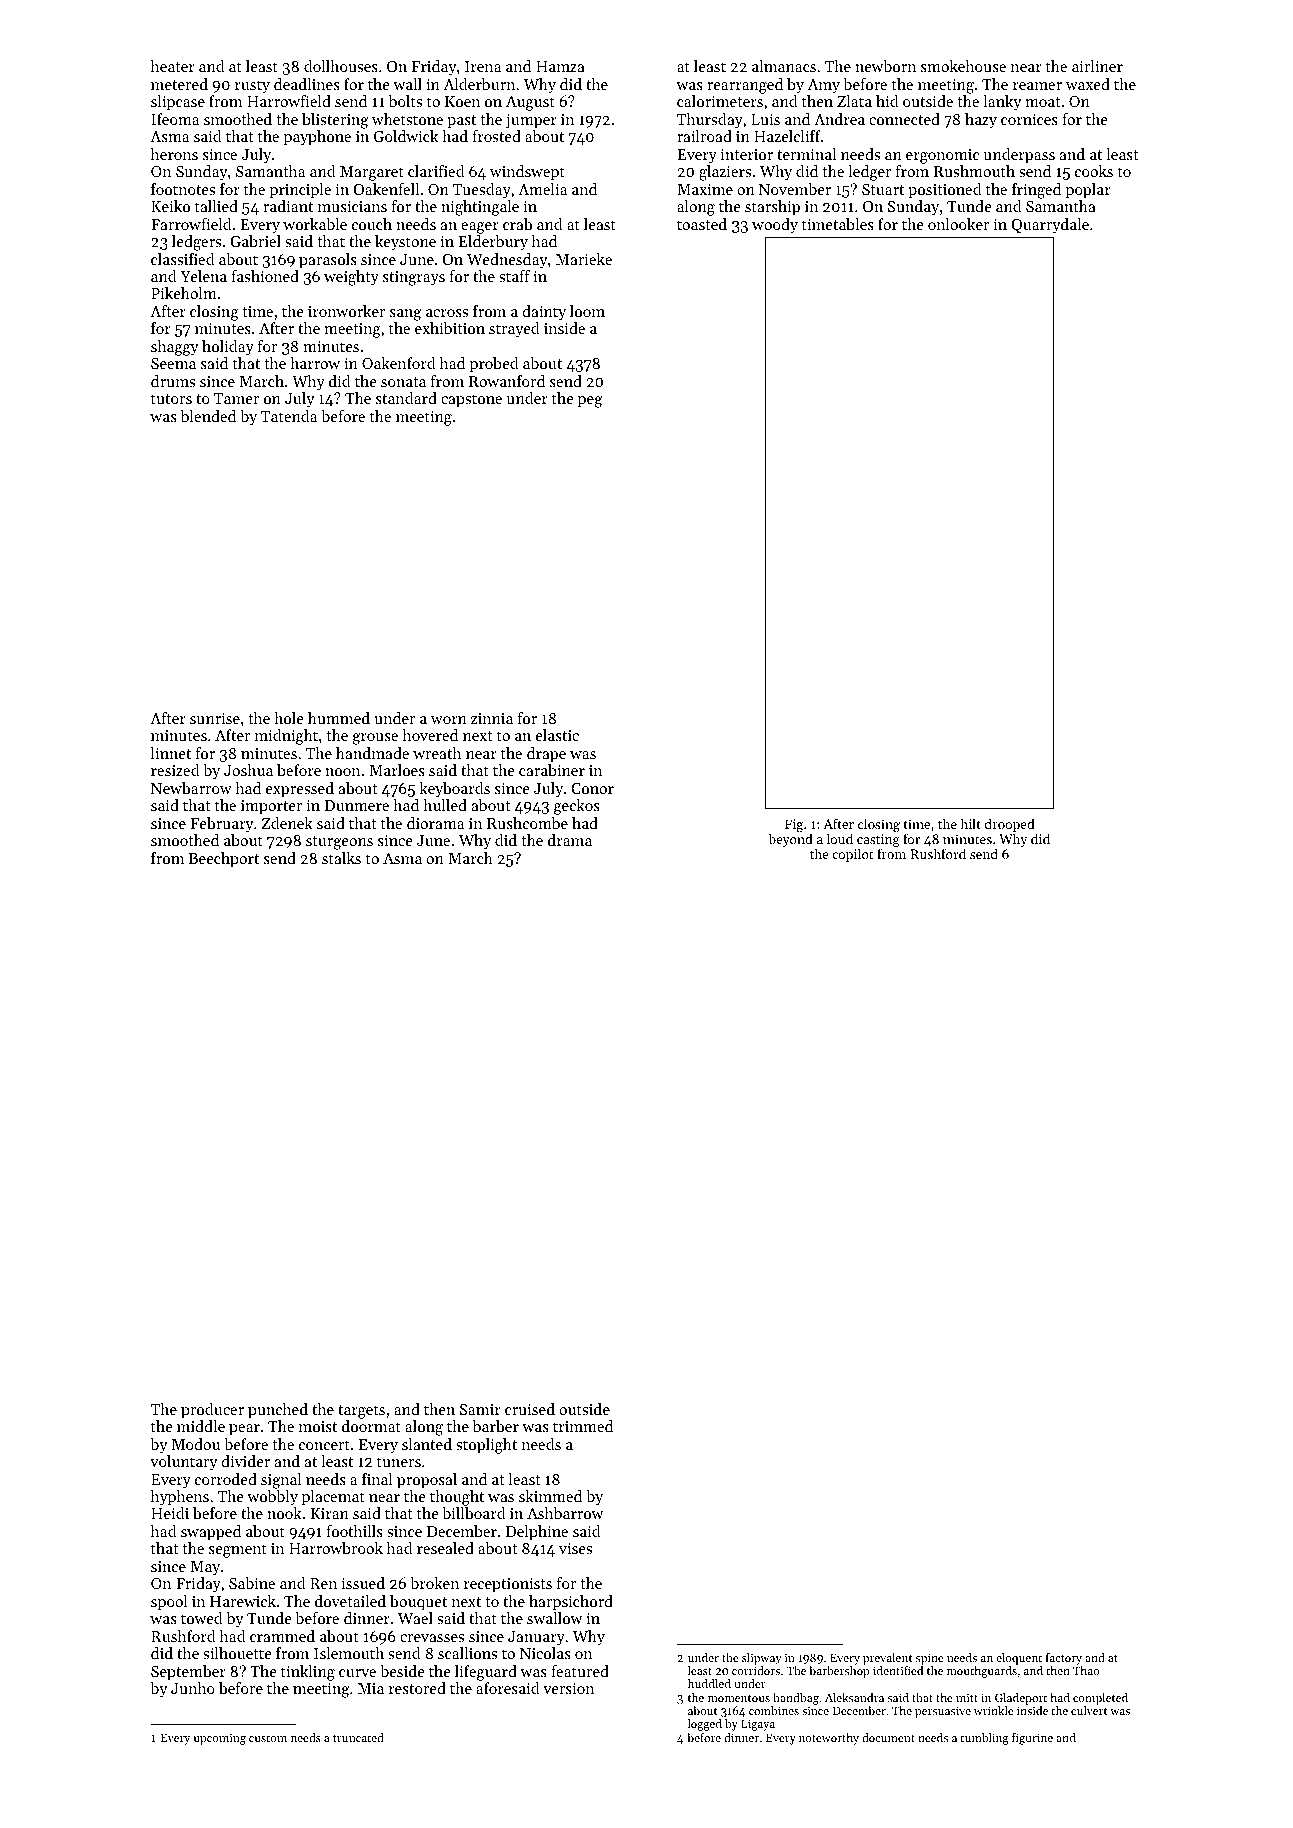 Image resolution: width=1293 pixels, height=1828 pixels. What do you see at coordinates (878, 840) in the screenshot?
I see `casting` at bounding box center [878, 840].
